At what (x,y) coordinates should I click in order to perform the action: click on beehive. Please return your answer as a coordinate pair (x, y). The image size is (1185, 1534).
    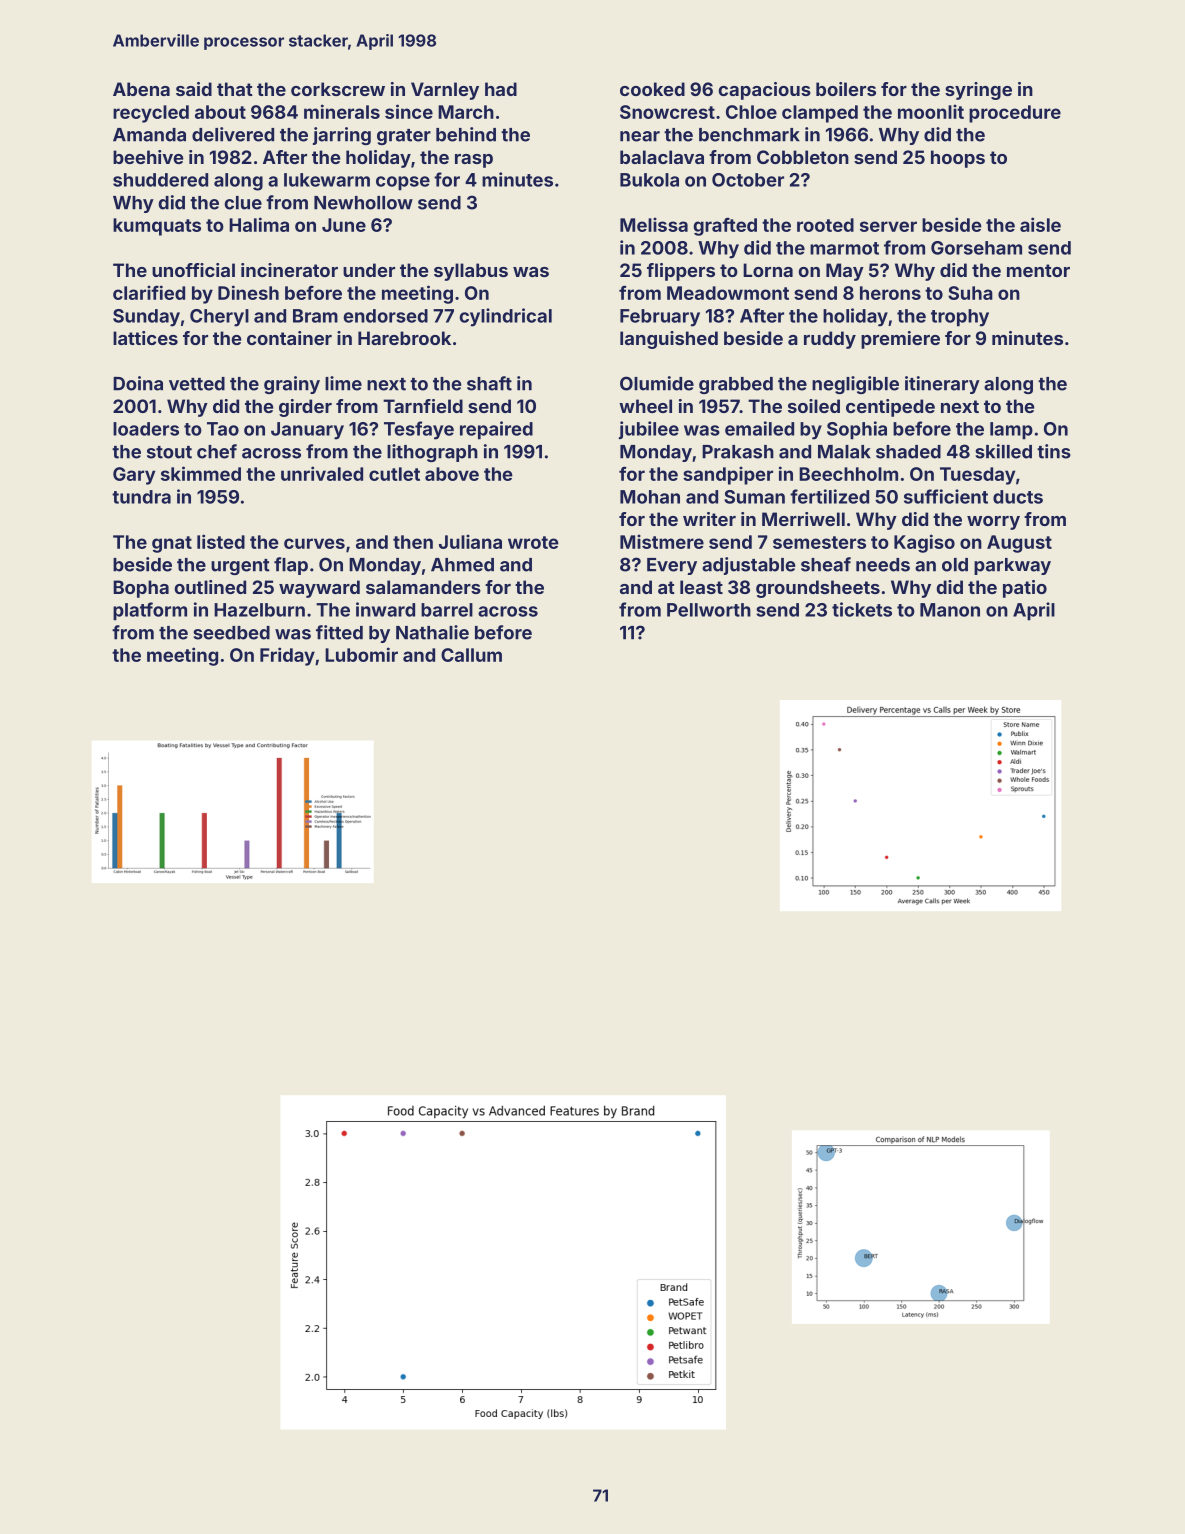
    Looking at the image, I should click on (148, 157).
